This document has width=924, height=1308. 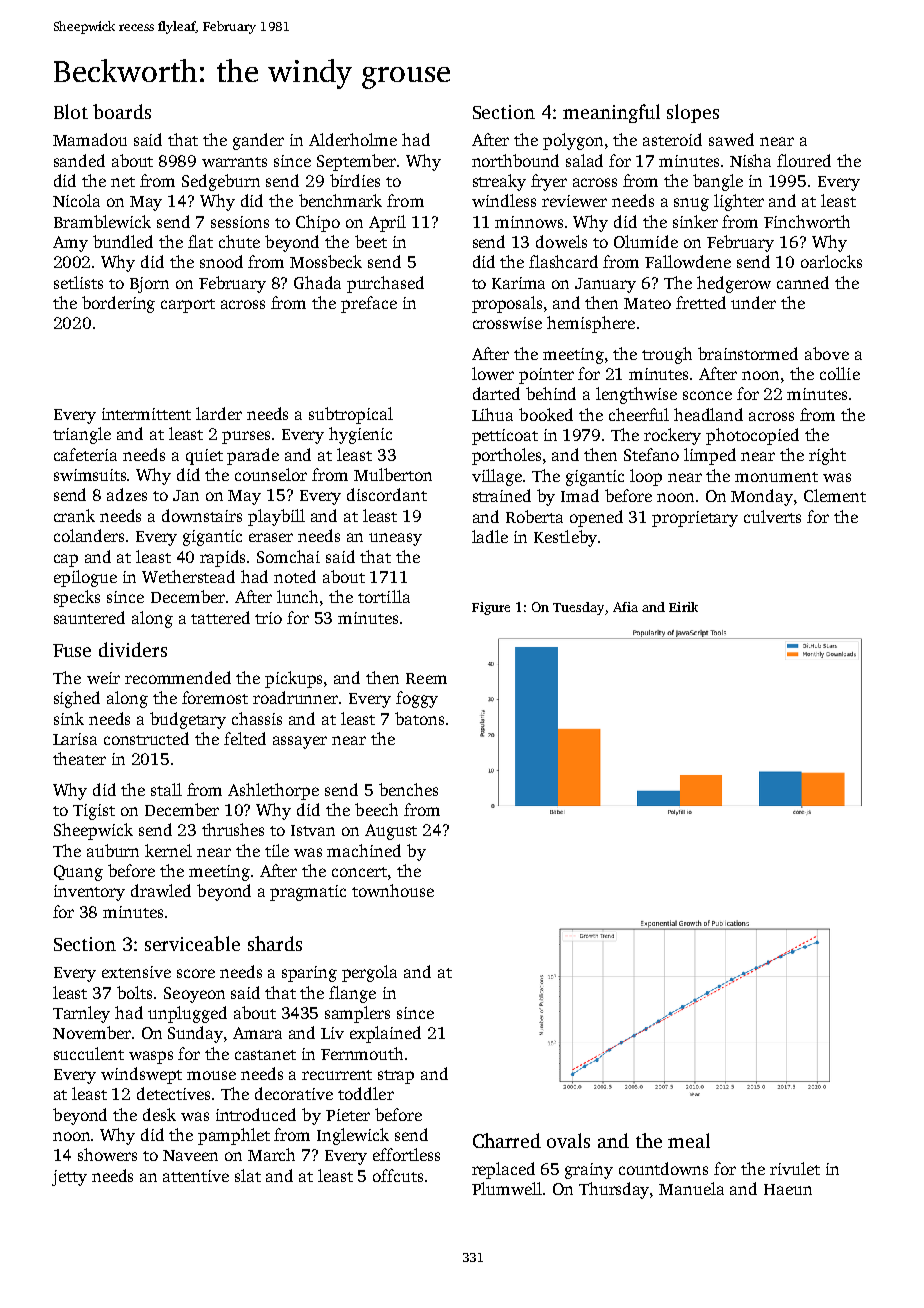 What do you see at coordinates (353, 1136) in the document?
I see `Inglewick` at bounding box center [353, 1136].
